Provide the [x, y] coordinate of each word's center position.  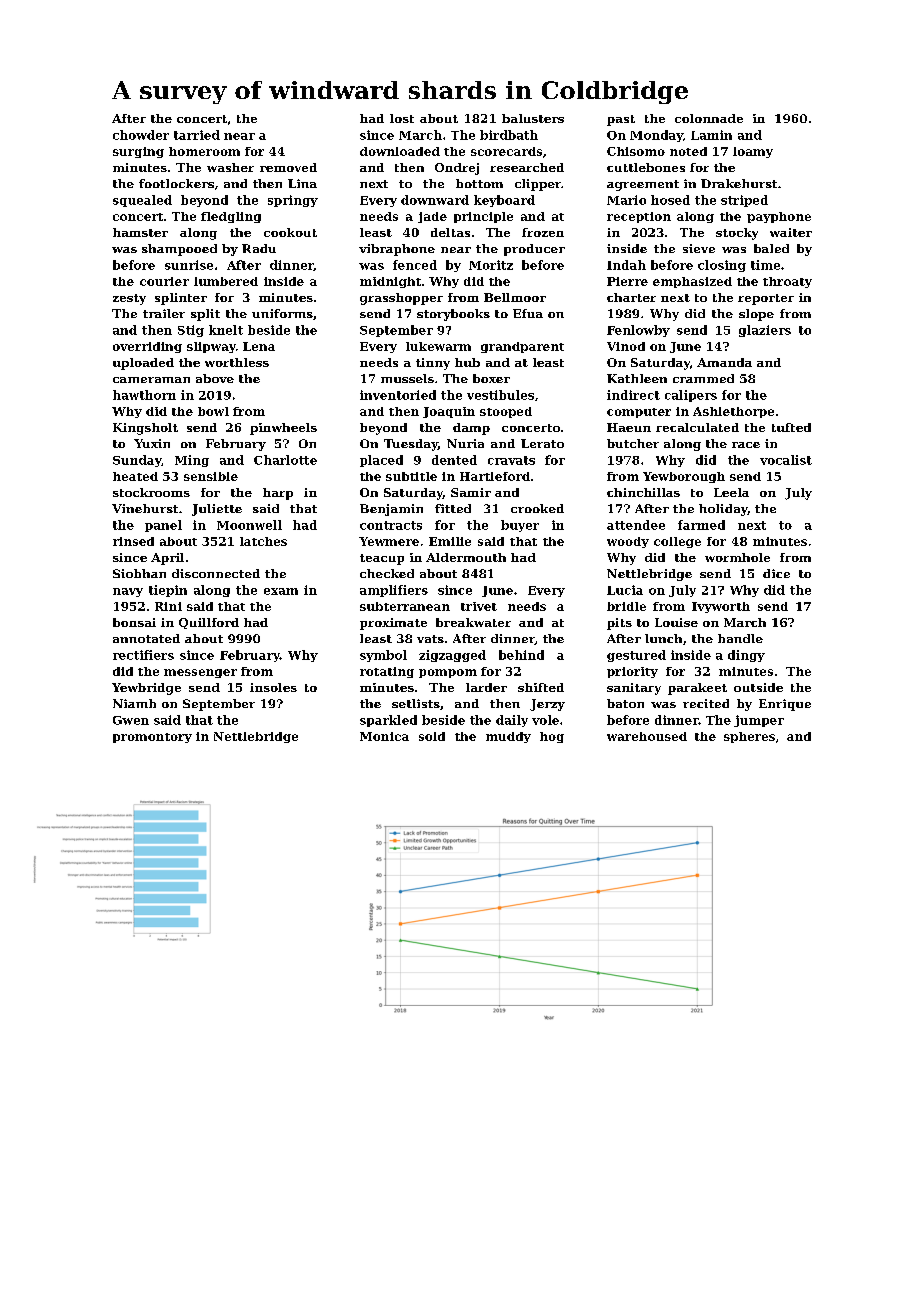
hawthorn [144, 395]
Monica [384, 736]
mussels [407, 378]
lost [402, 118]
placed [381, 461]
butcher [633, 443]
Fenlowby [638, 331]
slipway [211, 347]
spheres [749, 737]
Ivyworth [721, 607]
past [621, 120]
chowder [141, 135]
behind [521, 655]
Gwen [131, 720]
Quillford [209, 623]
